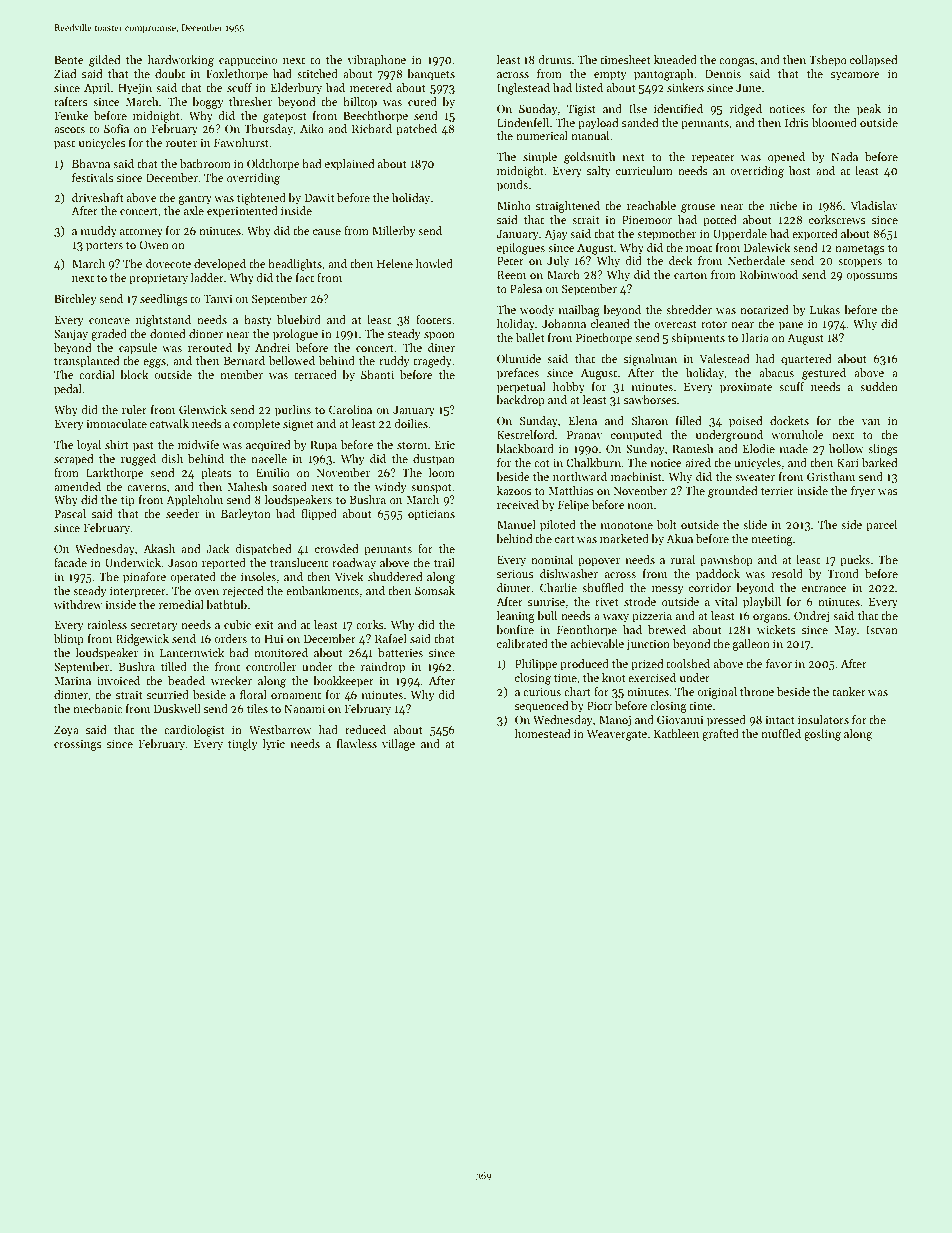  I want to click on floral, so click(253, 694).
